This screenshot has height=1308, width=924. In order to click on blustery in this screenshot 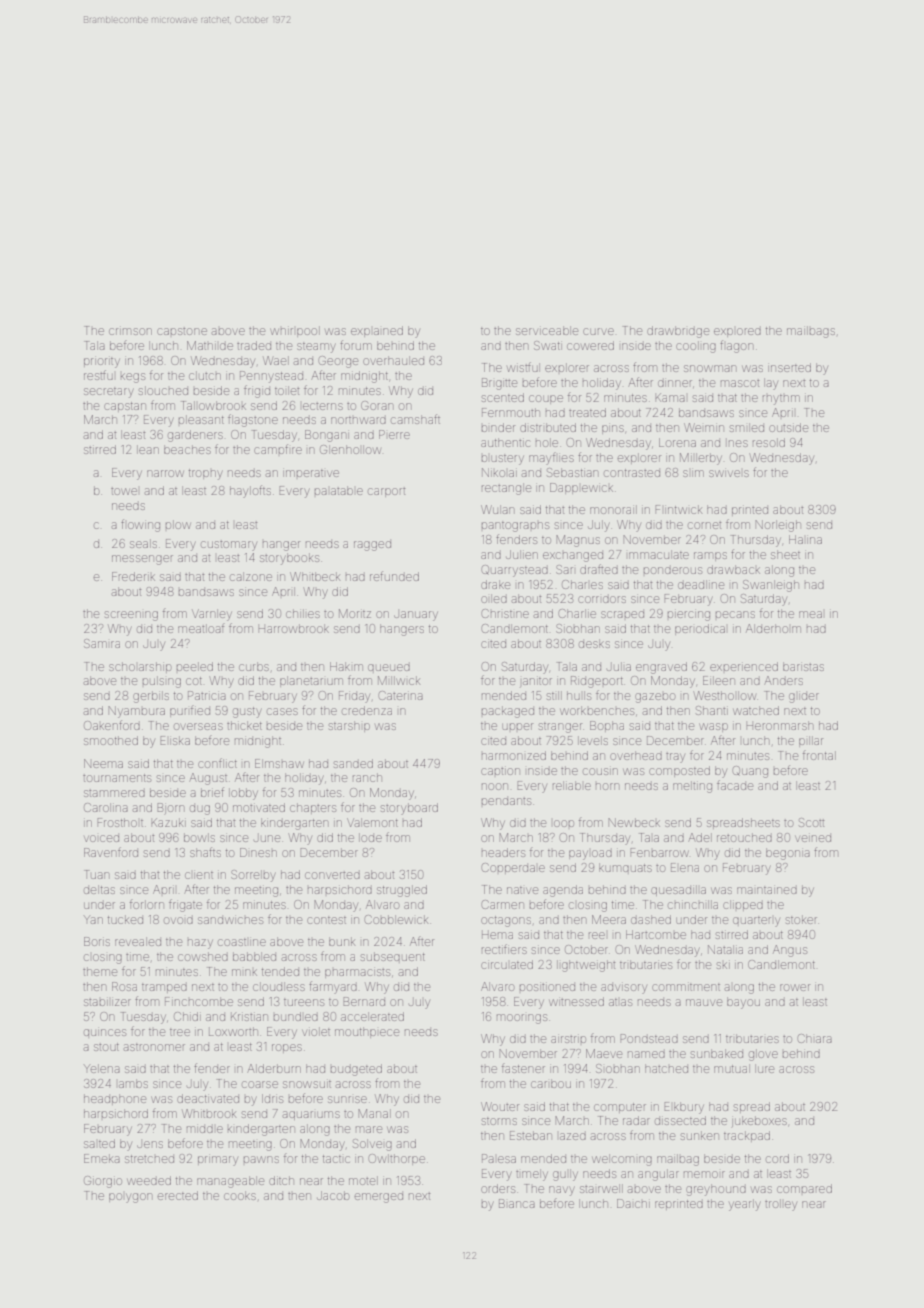, I will do `click(503, 460)`.
